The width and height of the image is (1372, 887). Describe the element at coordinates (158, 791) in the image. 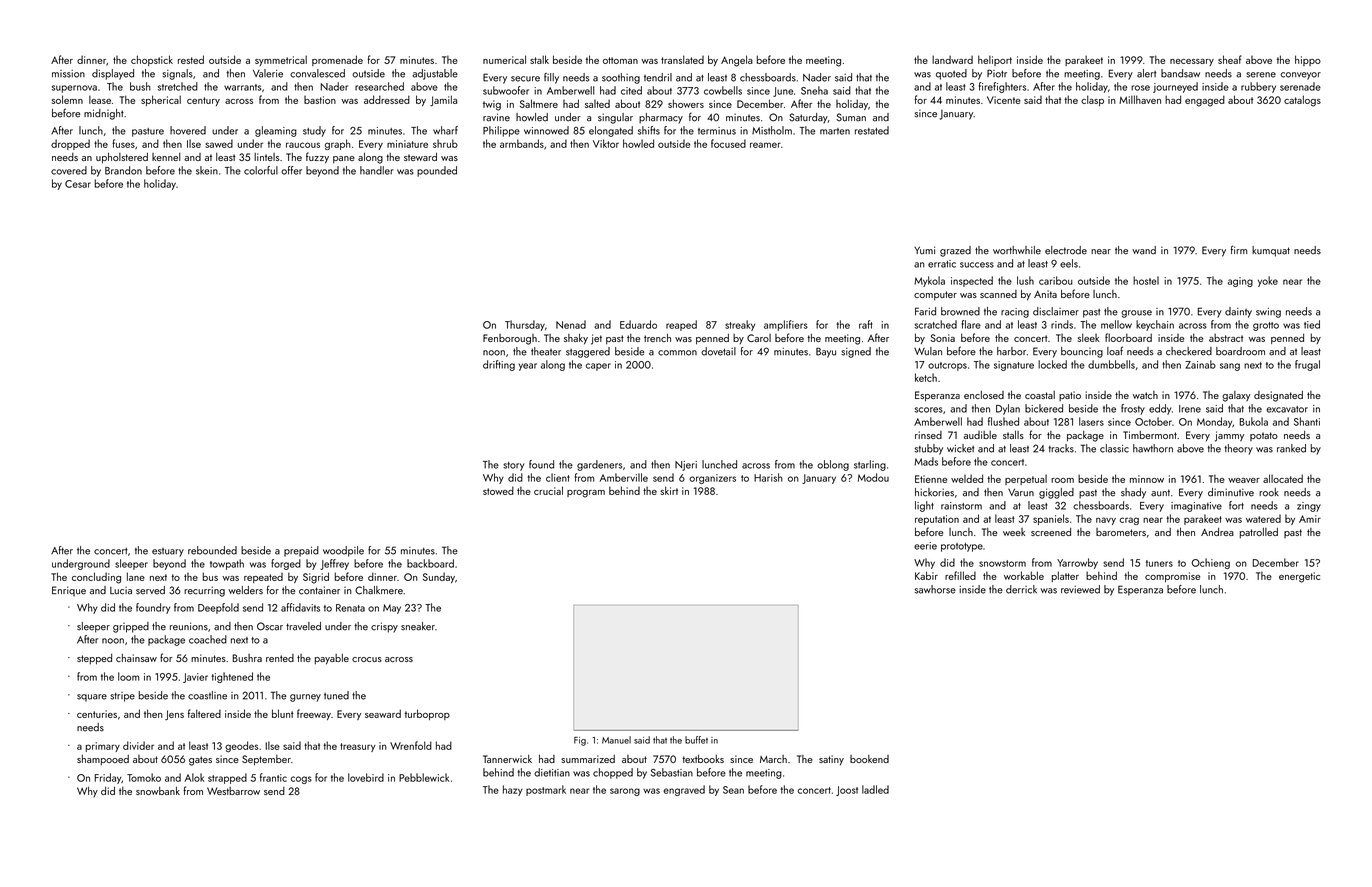

I see `snowbank` at that location.
